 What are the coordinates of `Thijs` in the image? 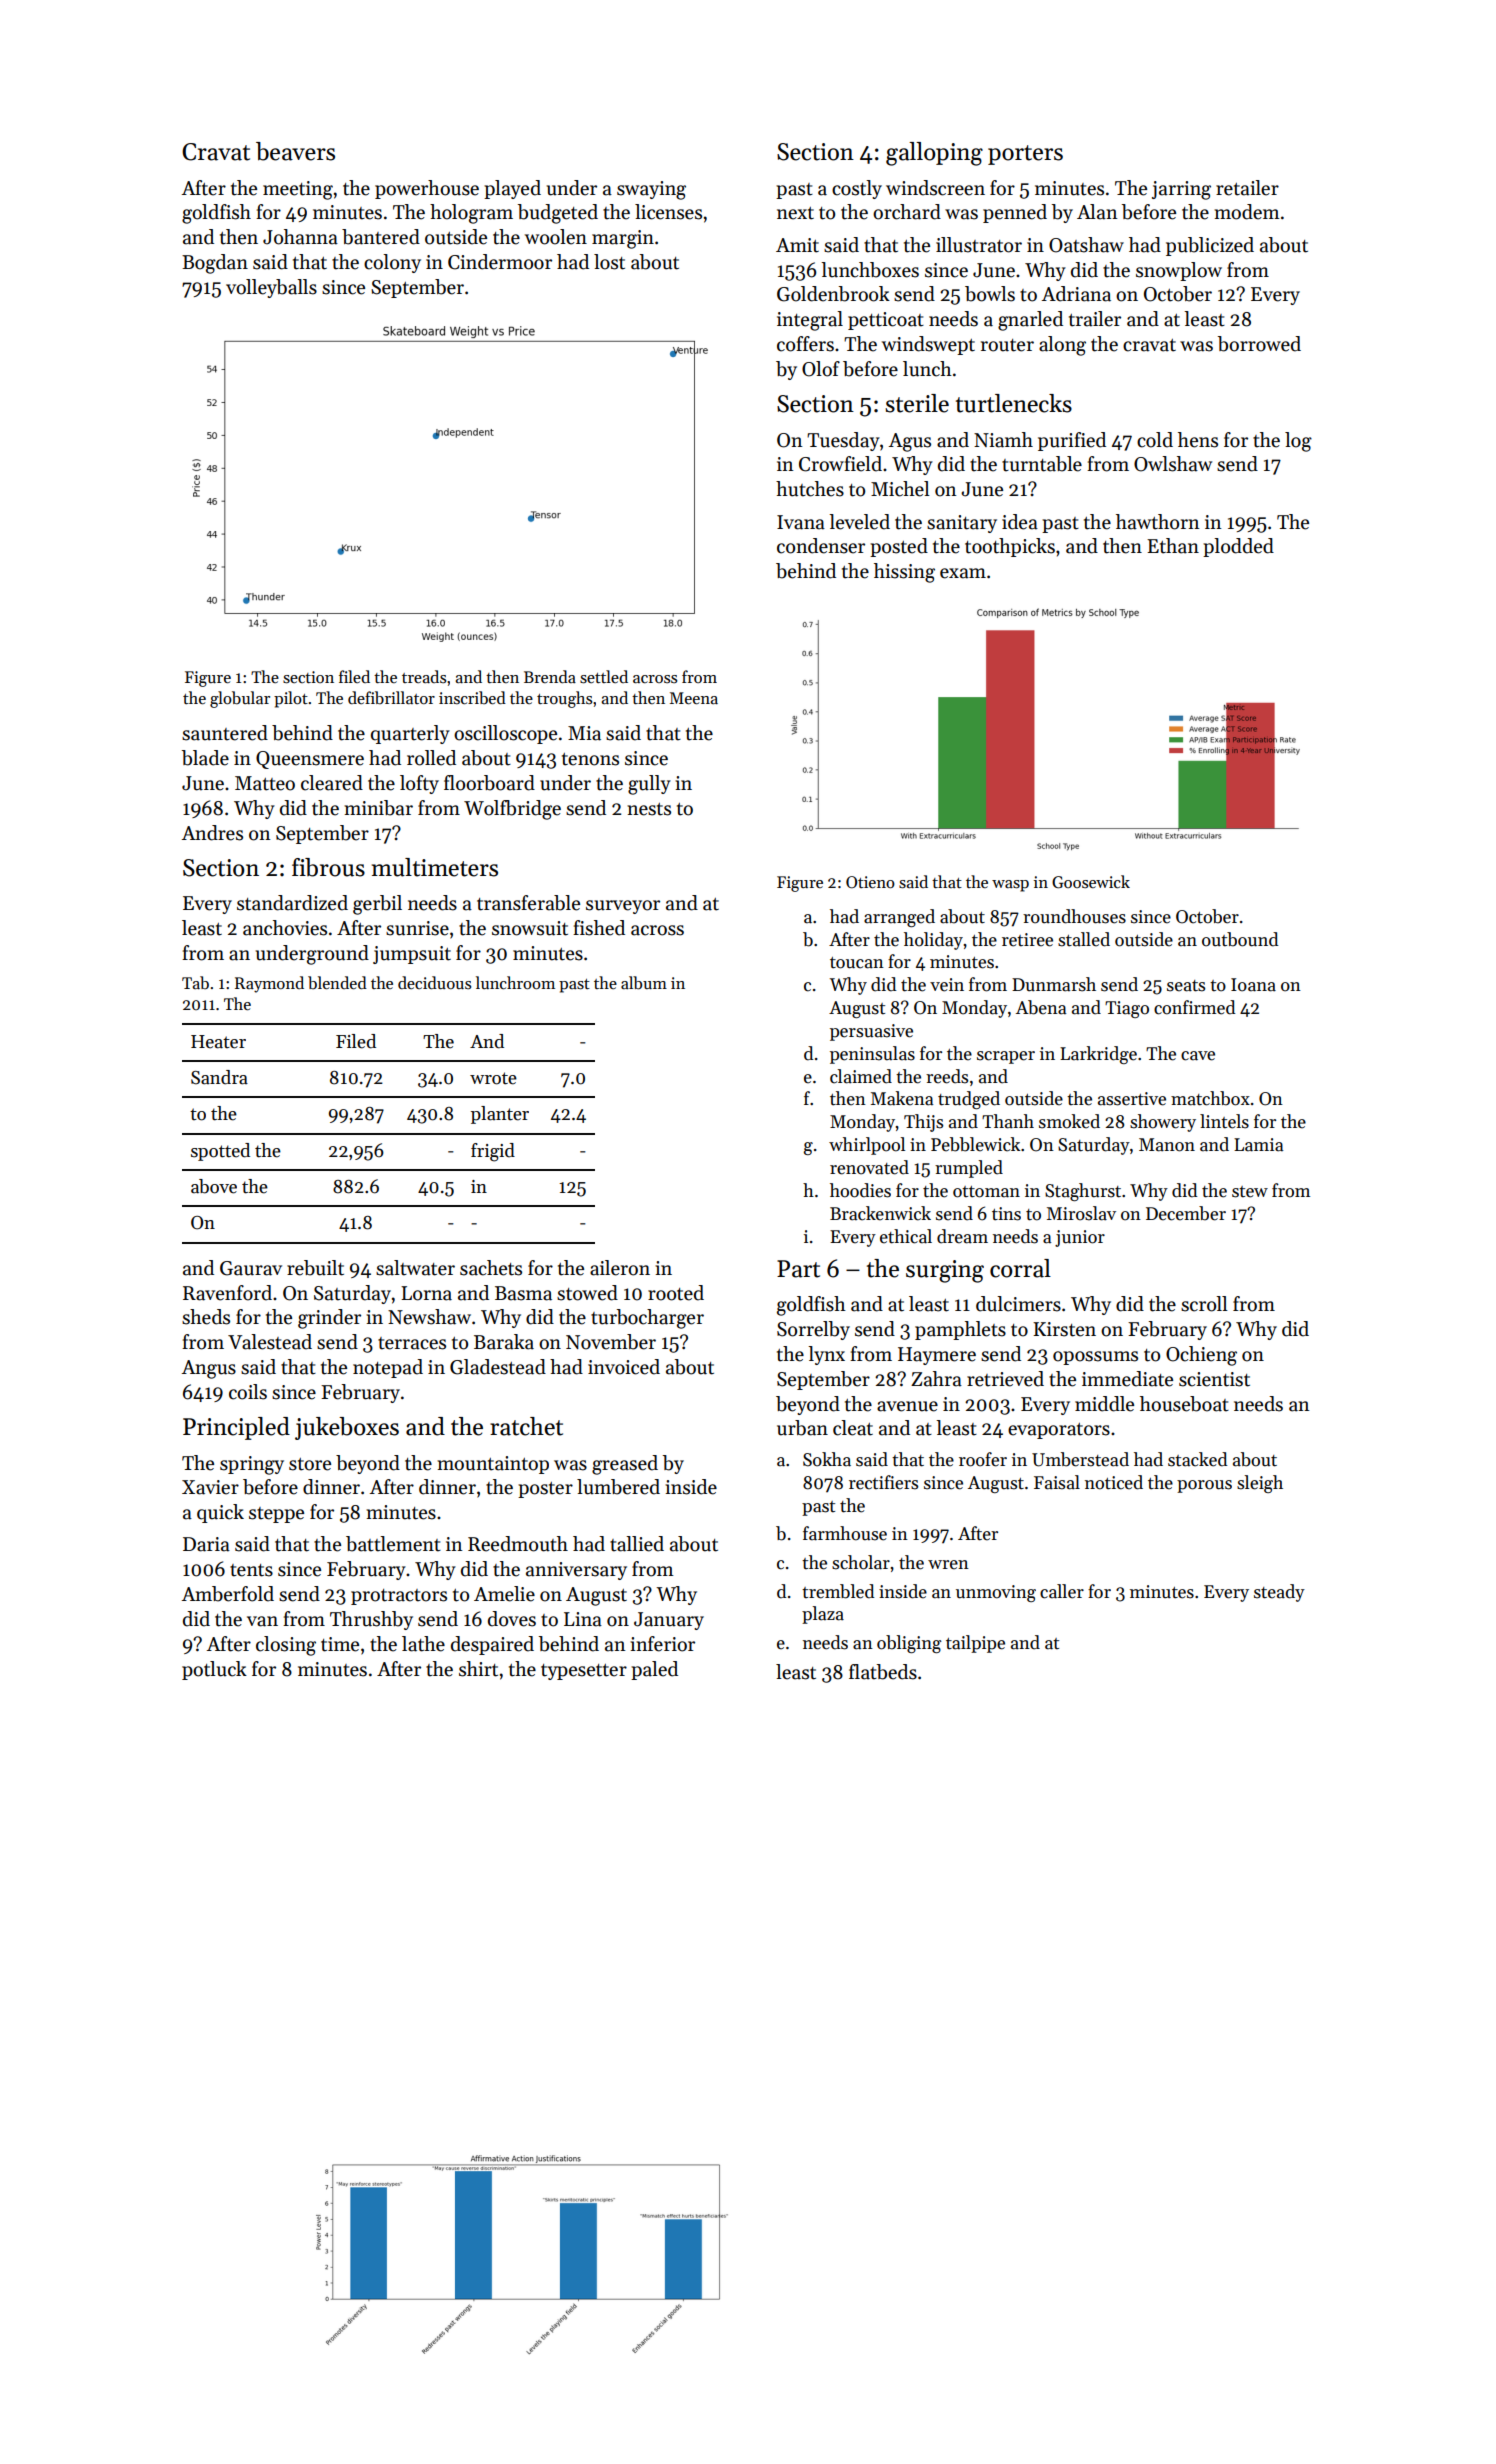 It's located at (923, 1123).
